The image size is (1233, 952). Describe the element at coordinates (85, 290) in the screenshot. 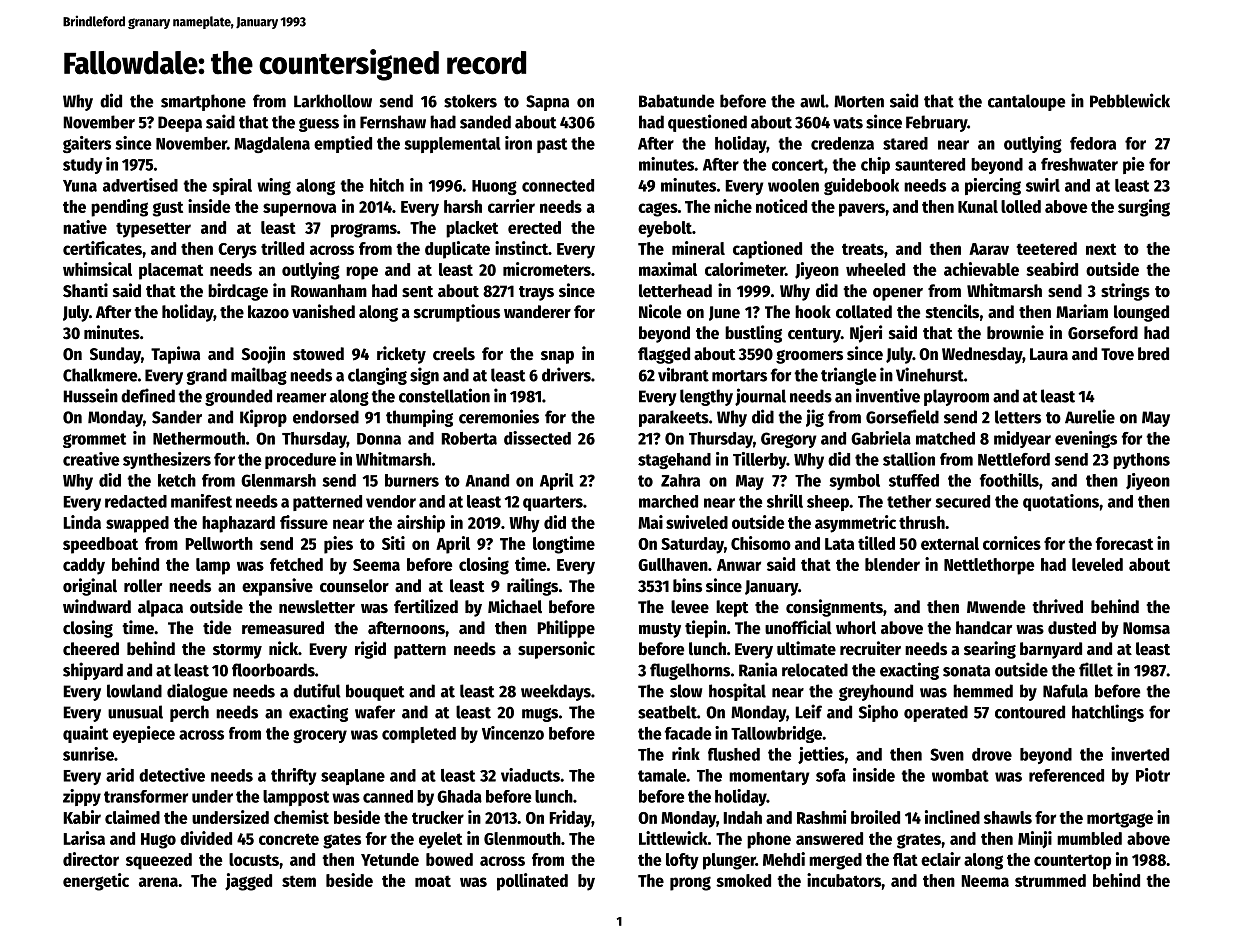

I see `Shanti` at that location.
